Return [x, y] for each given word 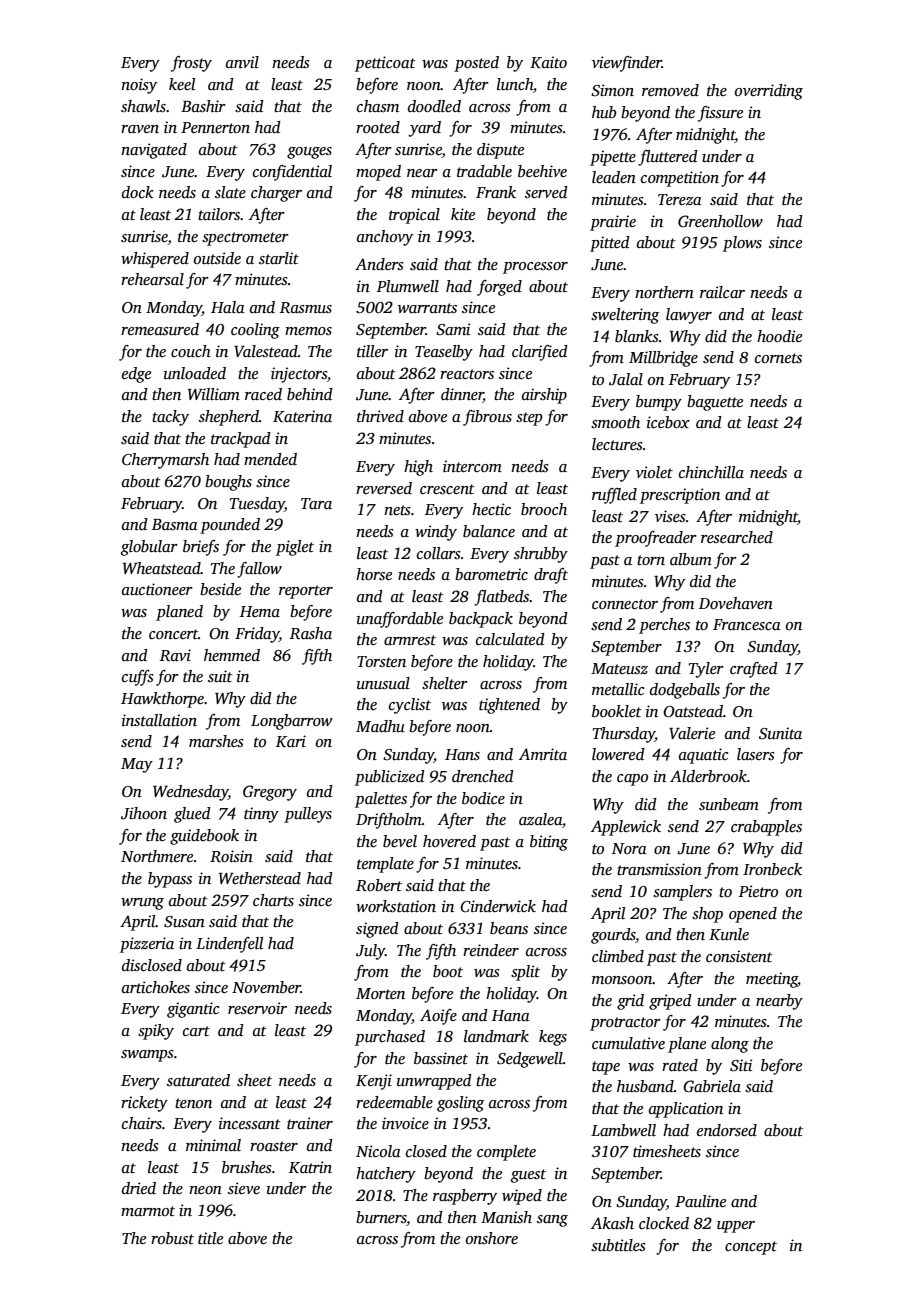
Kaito [548, 62]
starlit [279, 258]
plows [742, 244]
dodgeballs [685, 691]
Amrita [543, 754]
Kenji [374, 1082]
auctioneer [157, 589]
